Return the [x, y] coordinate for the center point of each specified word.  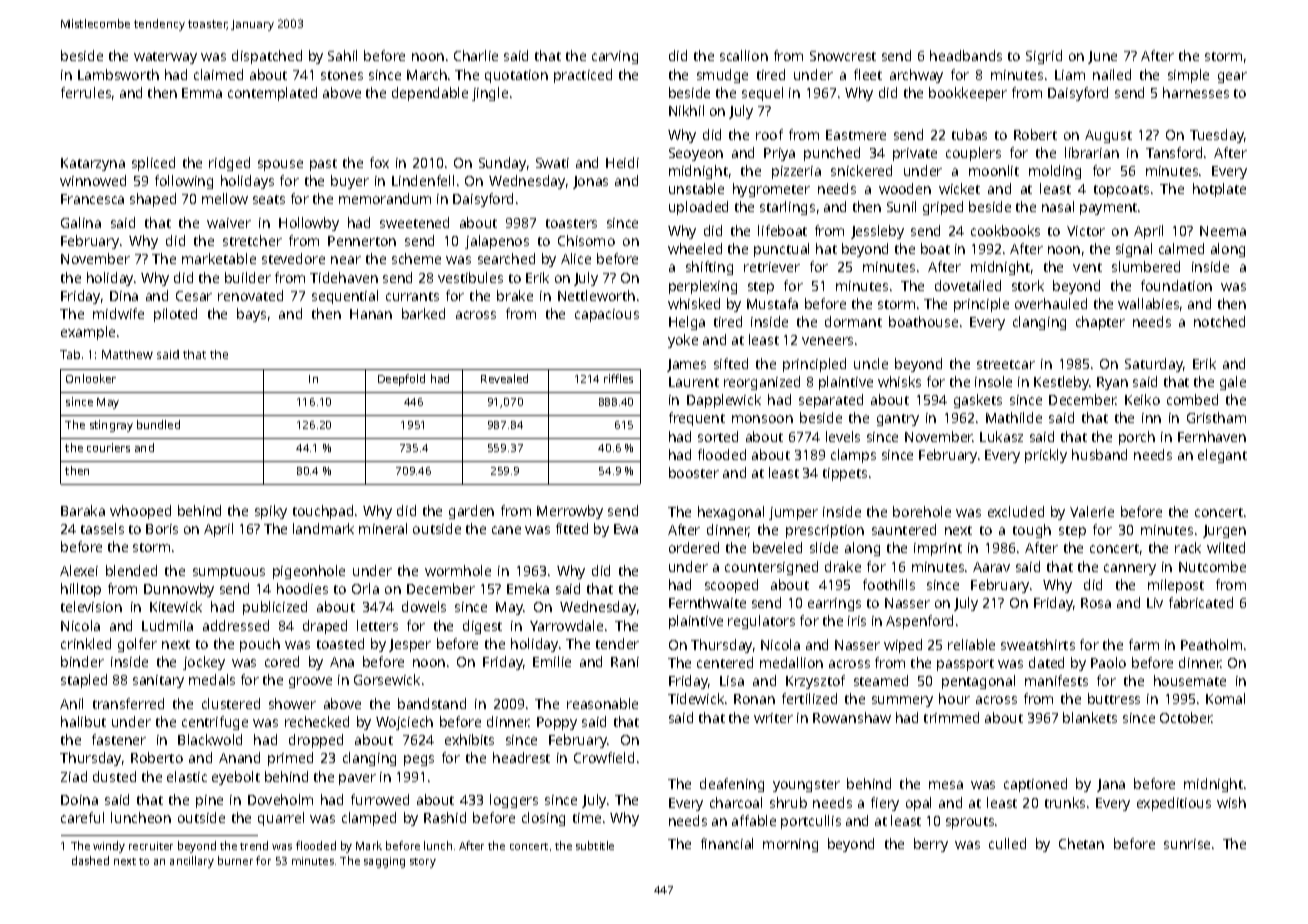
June [1102, 57]
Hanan [371, 314]
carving [615, 57]
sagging [384, 862]
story [423, 863]
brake [515, 295]
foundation [1176, 285]
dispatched [267, 57]
